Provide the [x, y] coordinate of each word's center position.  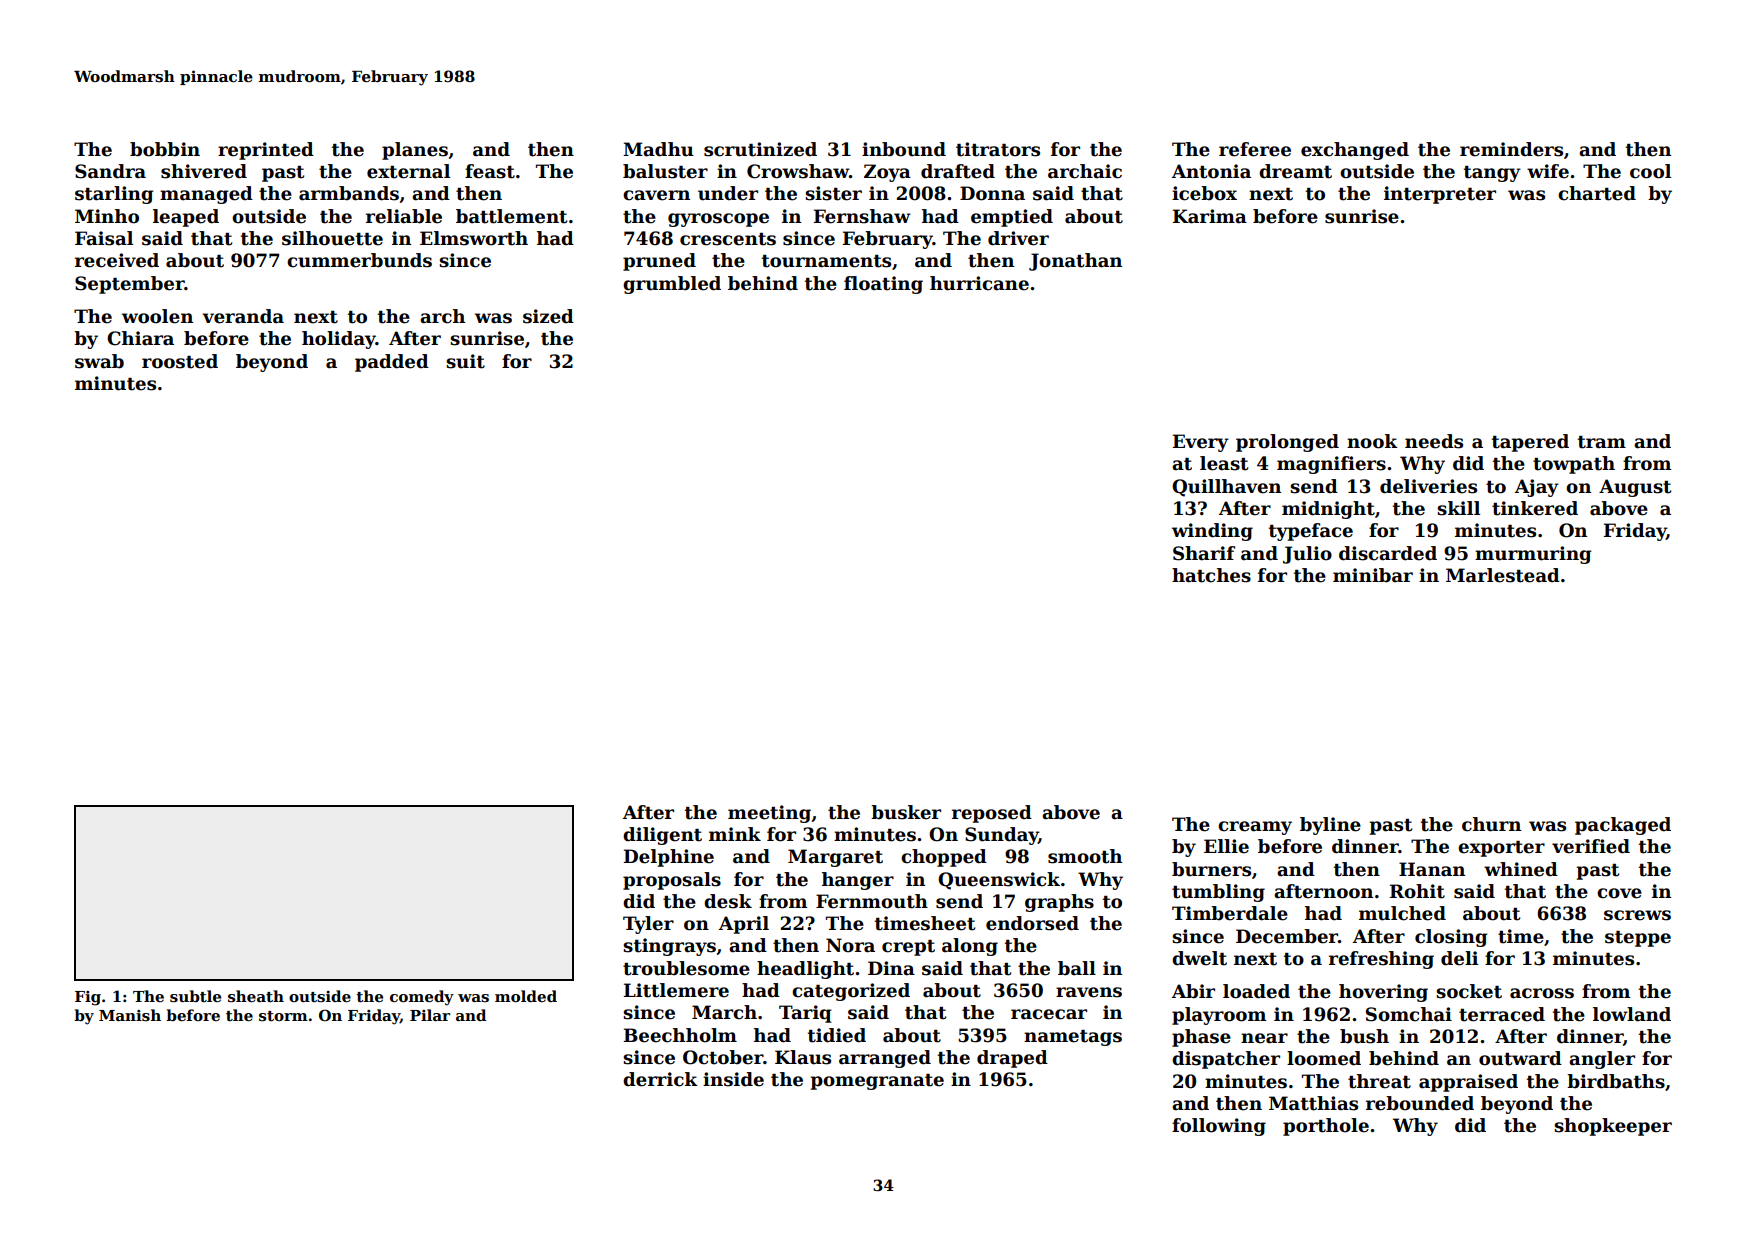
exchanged [1355, 151]
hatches [1211, 575]
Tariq [805, 1014]
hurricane [979, 283]
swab [99, 361]
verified [1591, 846]
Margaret [835, 858]
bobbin [165, 149]
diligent [662, 836]
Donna [992, 193]
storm [283, 1016]
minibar [1373, 575]
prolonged [1287, 443]
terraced [1502, 1014]
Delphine [669, 858]
